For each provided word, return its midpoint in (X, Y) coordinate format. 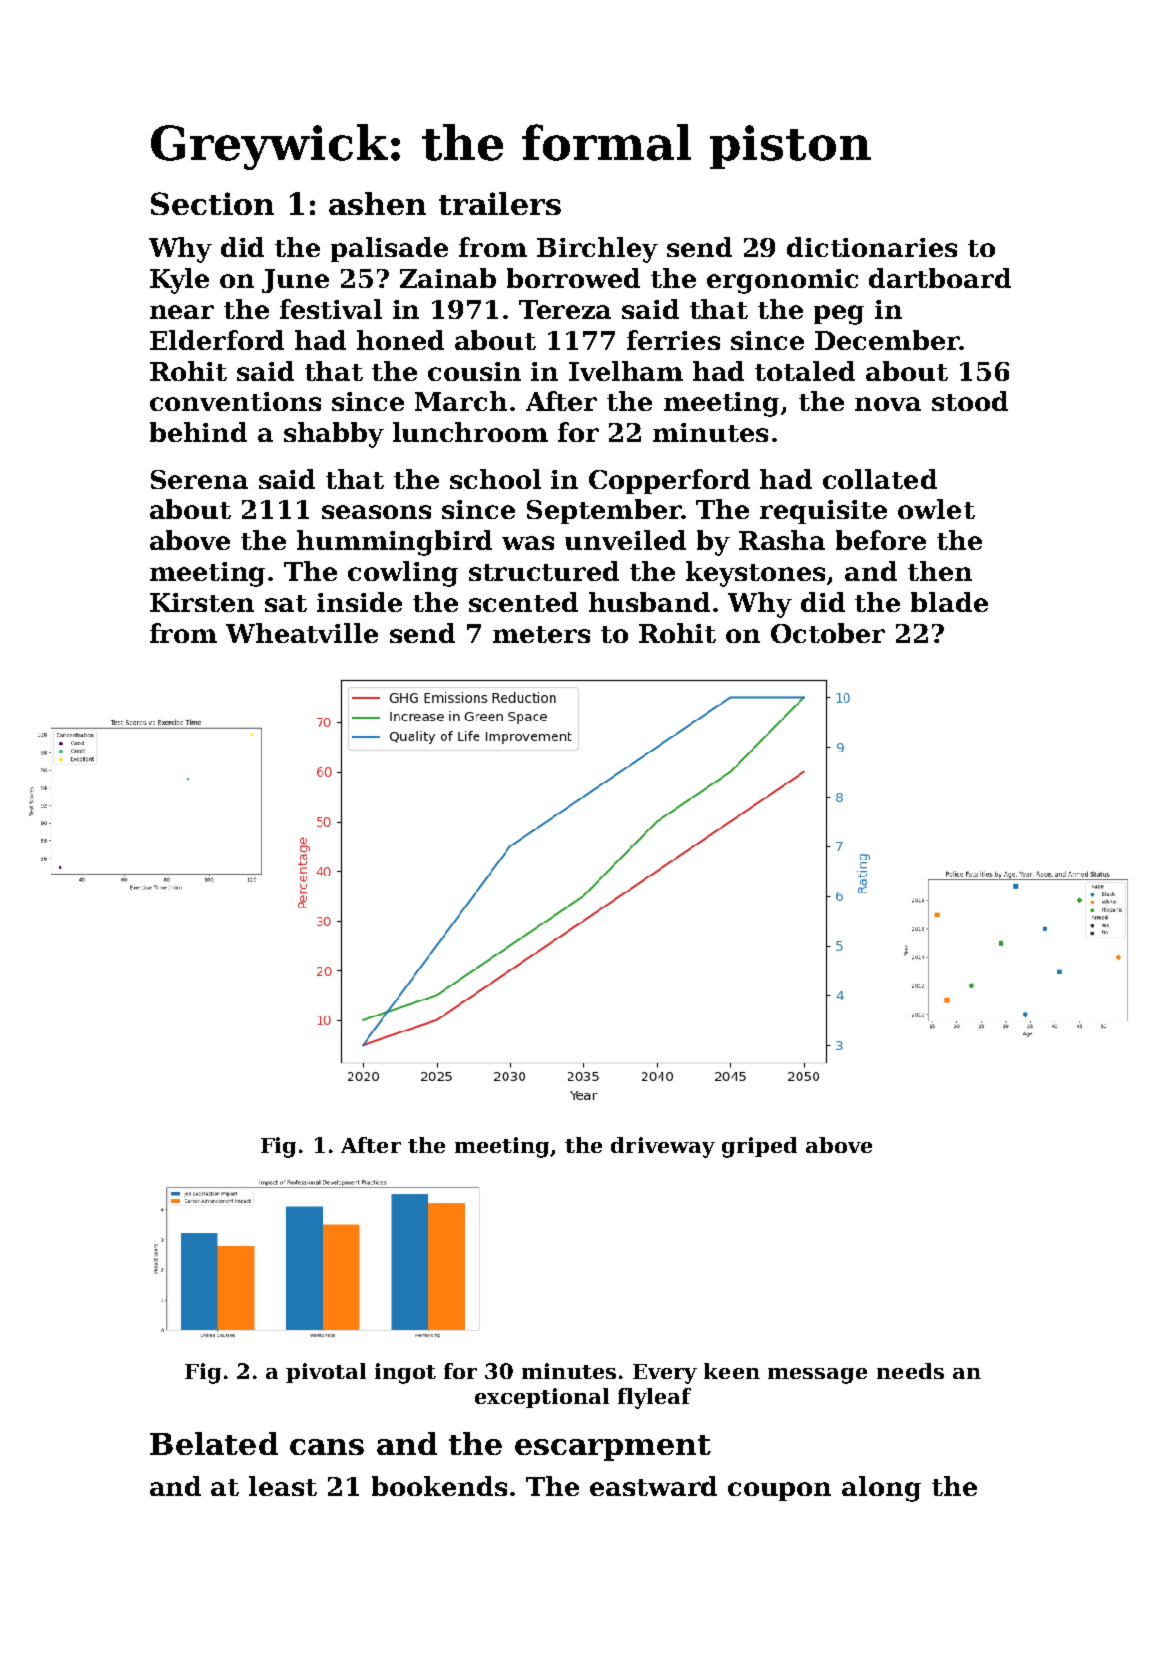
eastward (653, 1486)
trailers (500, 203)
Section (212, 203)
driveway (663, 1147)
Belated (214, 1443)
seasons (376, 512)
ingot (405, 1373)
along (881, 1489)
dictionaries (872, 247)
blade (949, 602)
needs (910, 1371)
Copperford (669, 481)
